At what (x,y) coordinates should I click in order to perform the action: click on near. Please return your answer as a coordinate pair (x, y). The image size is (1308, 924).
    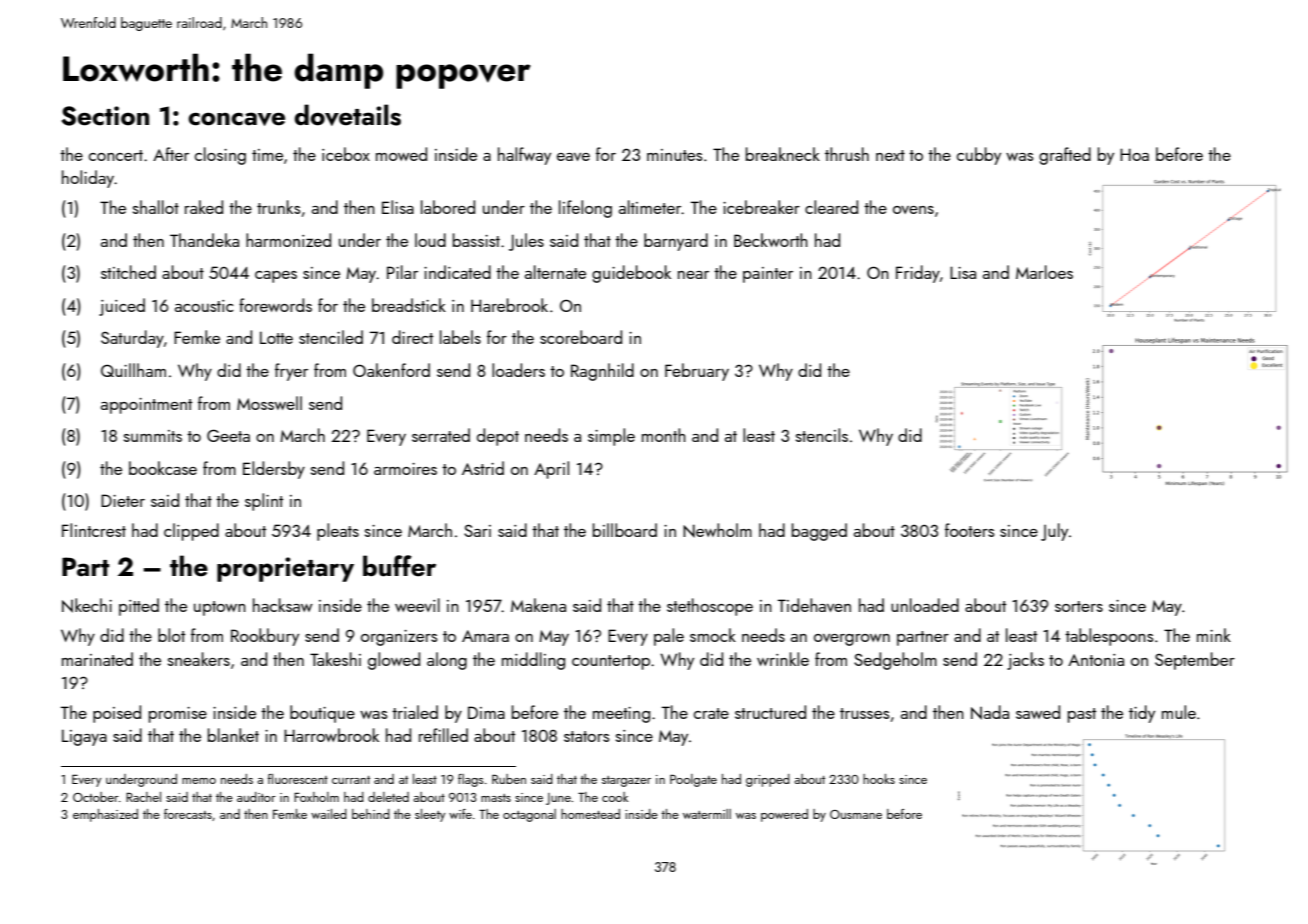
    Looking at the image, I should click on (693, 275).
